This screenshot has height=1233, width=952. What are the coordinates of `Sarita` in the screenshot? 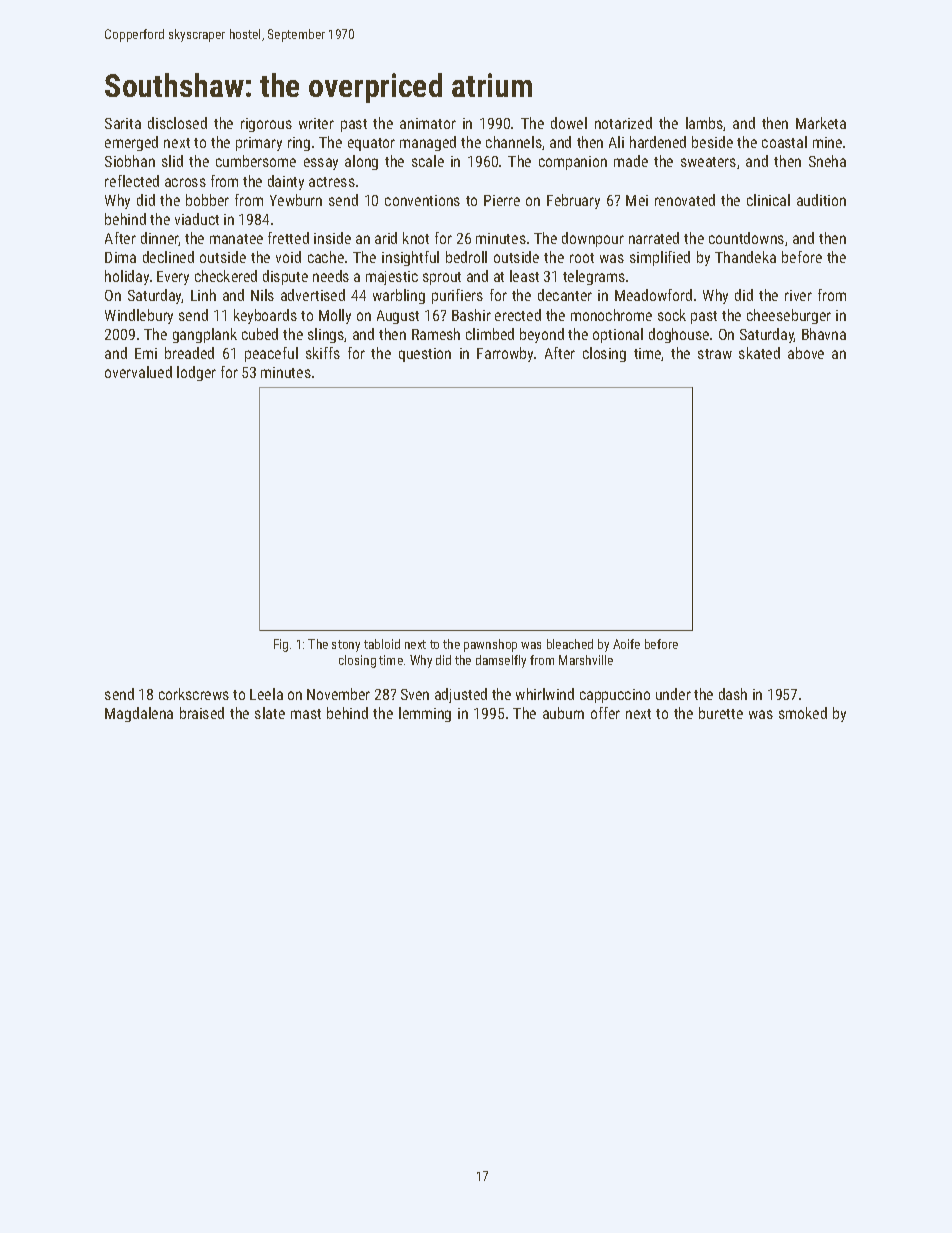 It's located at (123, 123).
